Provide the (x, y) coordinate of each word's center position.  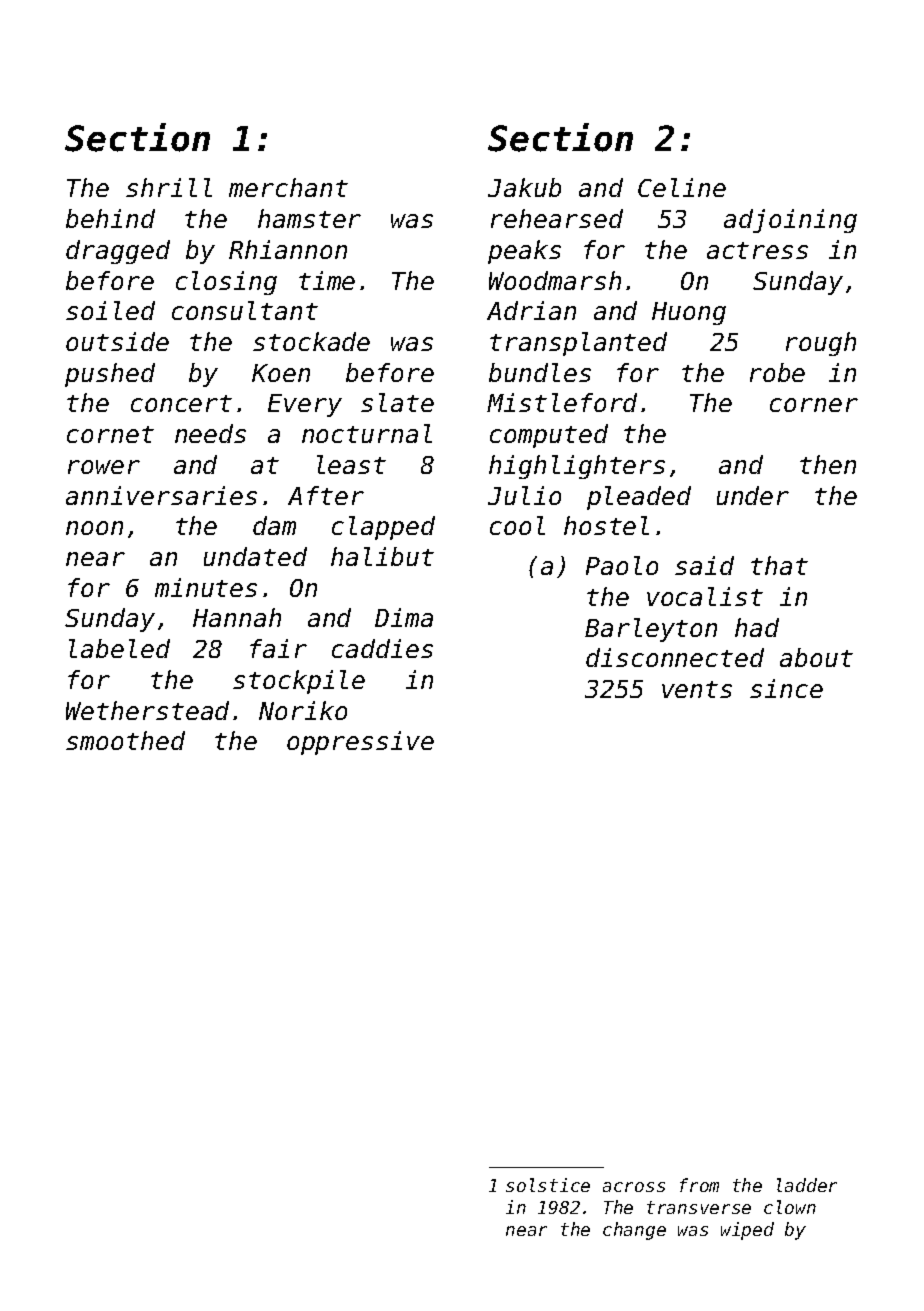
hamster (309, 218)
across (634, 1187)
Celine (682, 187)
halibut (382, 556)
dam (274, 525)
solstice (548, 1185)
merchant (288, 187)
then (828, 464)
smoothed (125, 740)
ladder (807, 1185)
